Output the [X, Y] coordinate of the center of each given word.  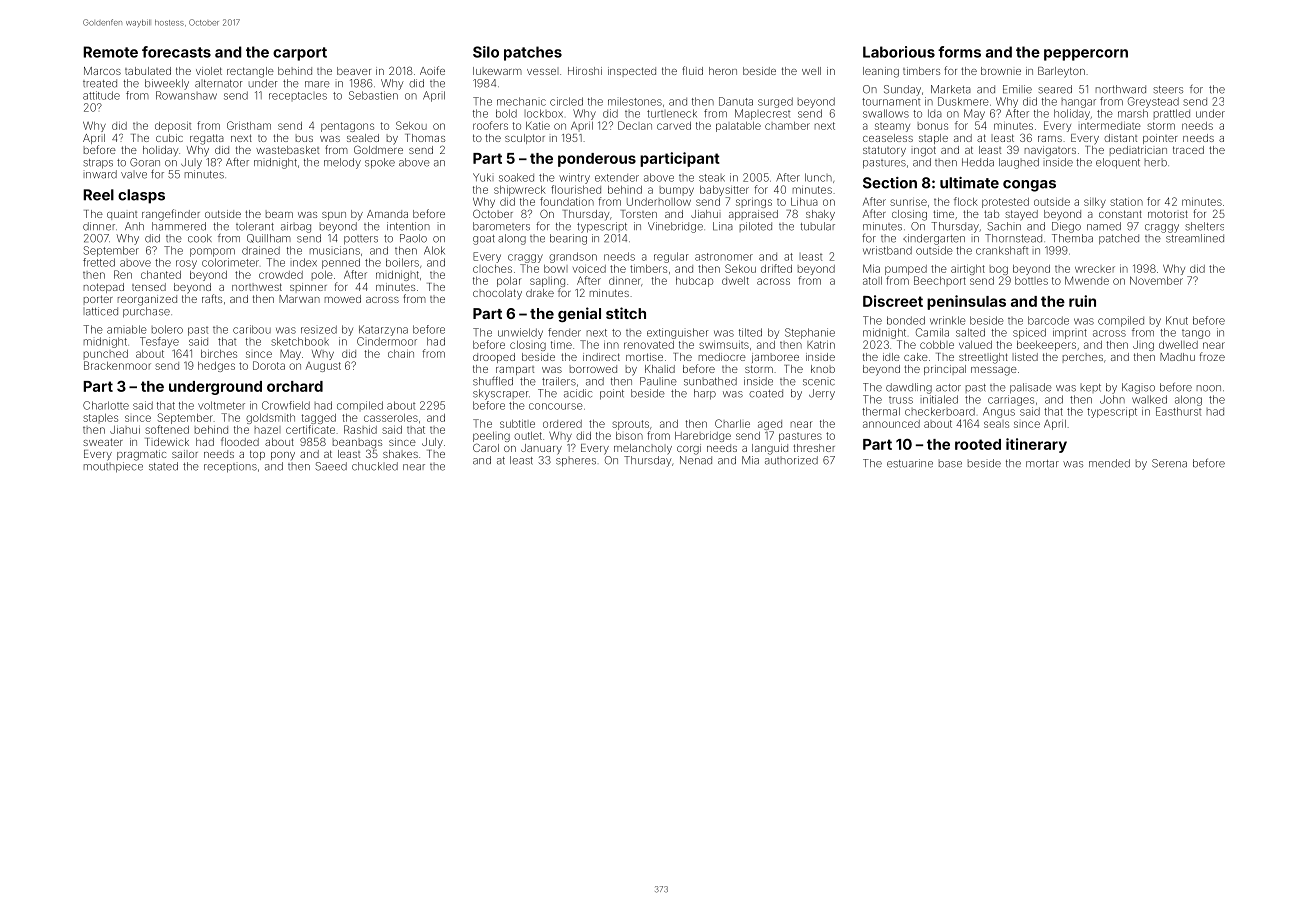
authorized [791, 460]
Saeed [331, 466]
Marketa [951, 89]
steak [712, 178]
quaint [122, 215]
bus [304, 138]
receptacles [298, 96]
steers [1168, 90]
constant [1120, 214]
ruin [1082, 301]
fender [564, 332]
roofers [490, 125]
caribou [252, 329]
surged [775, 102]
